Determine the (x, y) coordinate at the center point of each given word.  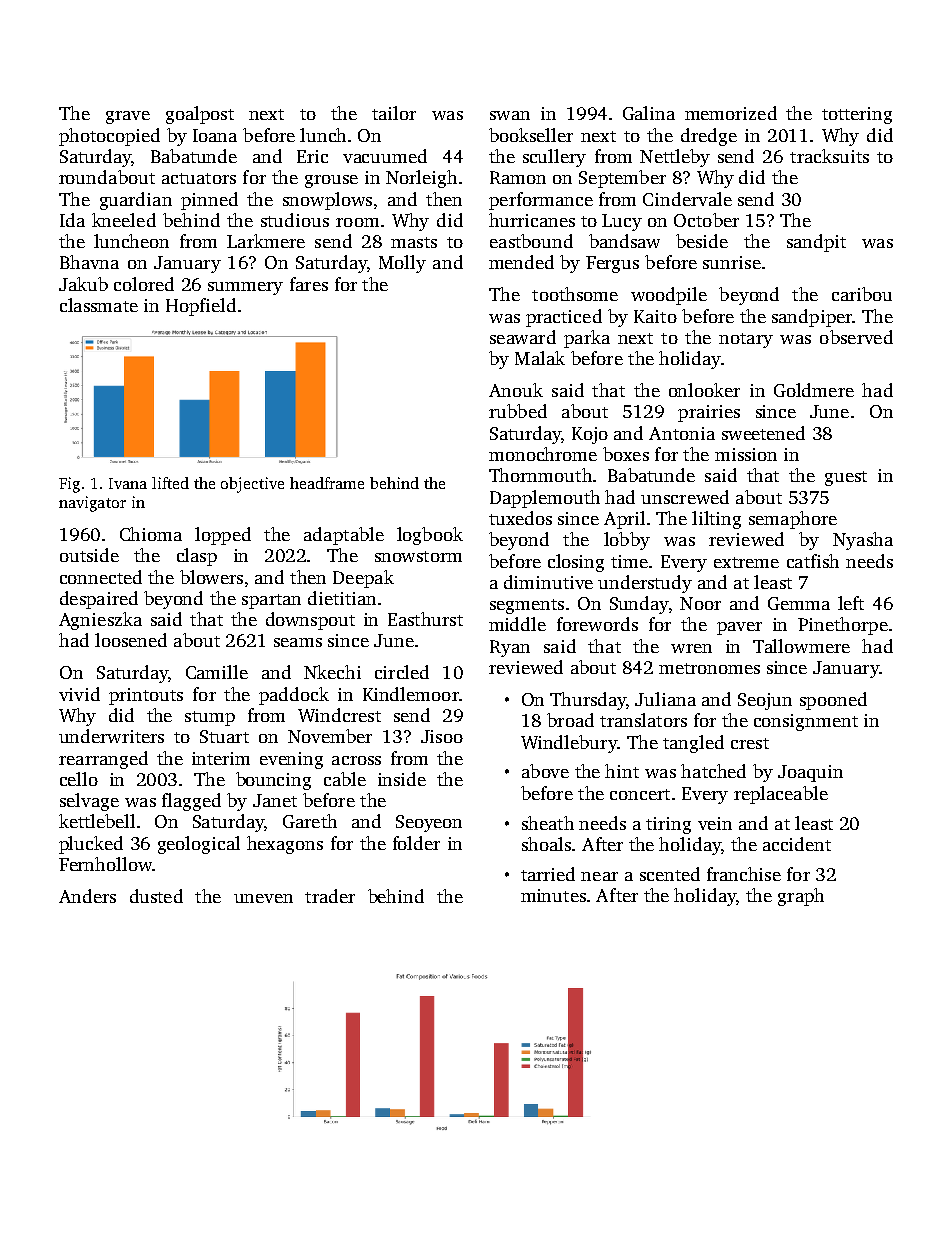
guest (846, 478)
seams (298, 642)
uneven (263, 898)
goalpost (200, 115)
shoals (546, 844)
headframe (327, 483)
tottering (857, 115)
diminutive (548, 582)
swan (510, 115)
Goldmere (814, 390)
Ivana (128, 483)
